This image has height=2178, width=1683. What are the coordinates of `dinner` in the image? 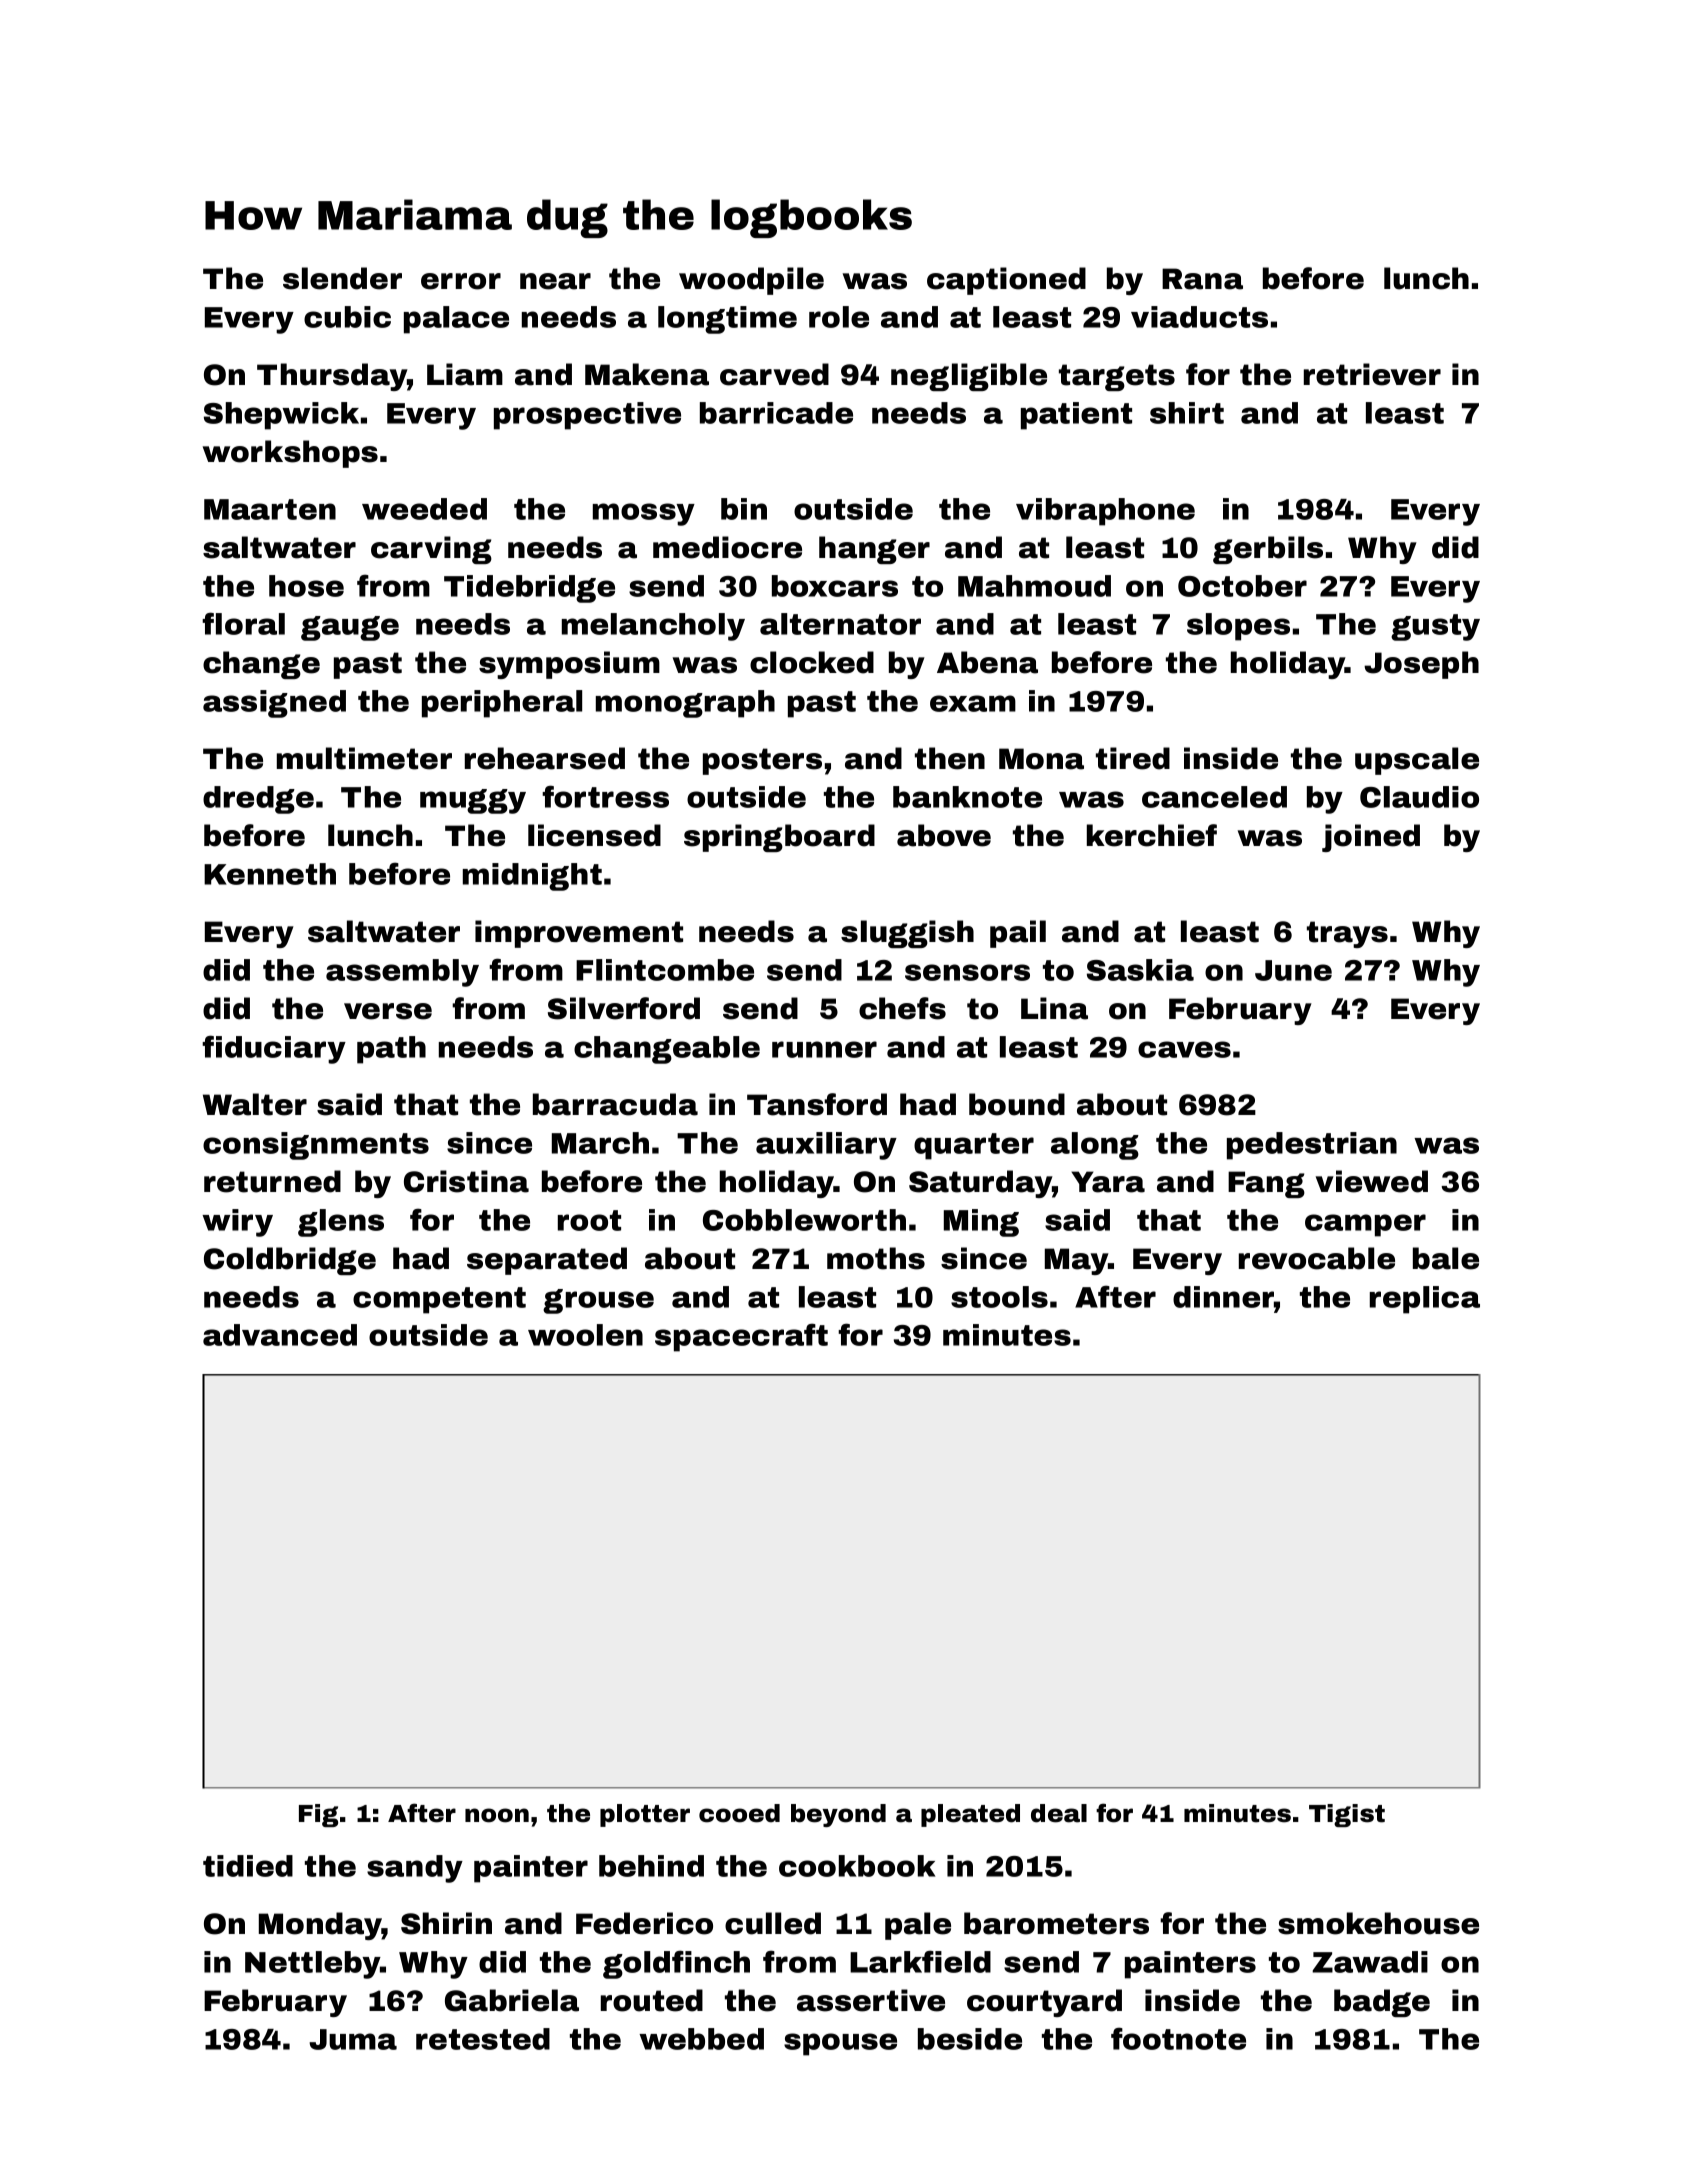 It's located at (1223, 1297).
